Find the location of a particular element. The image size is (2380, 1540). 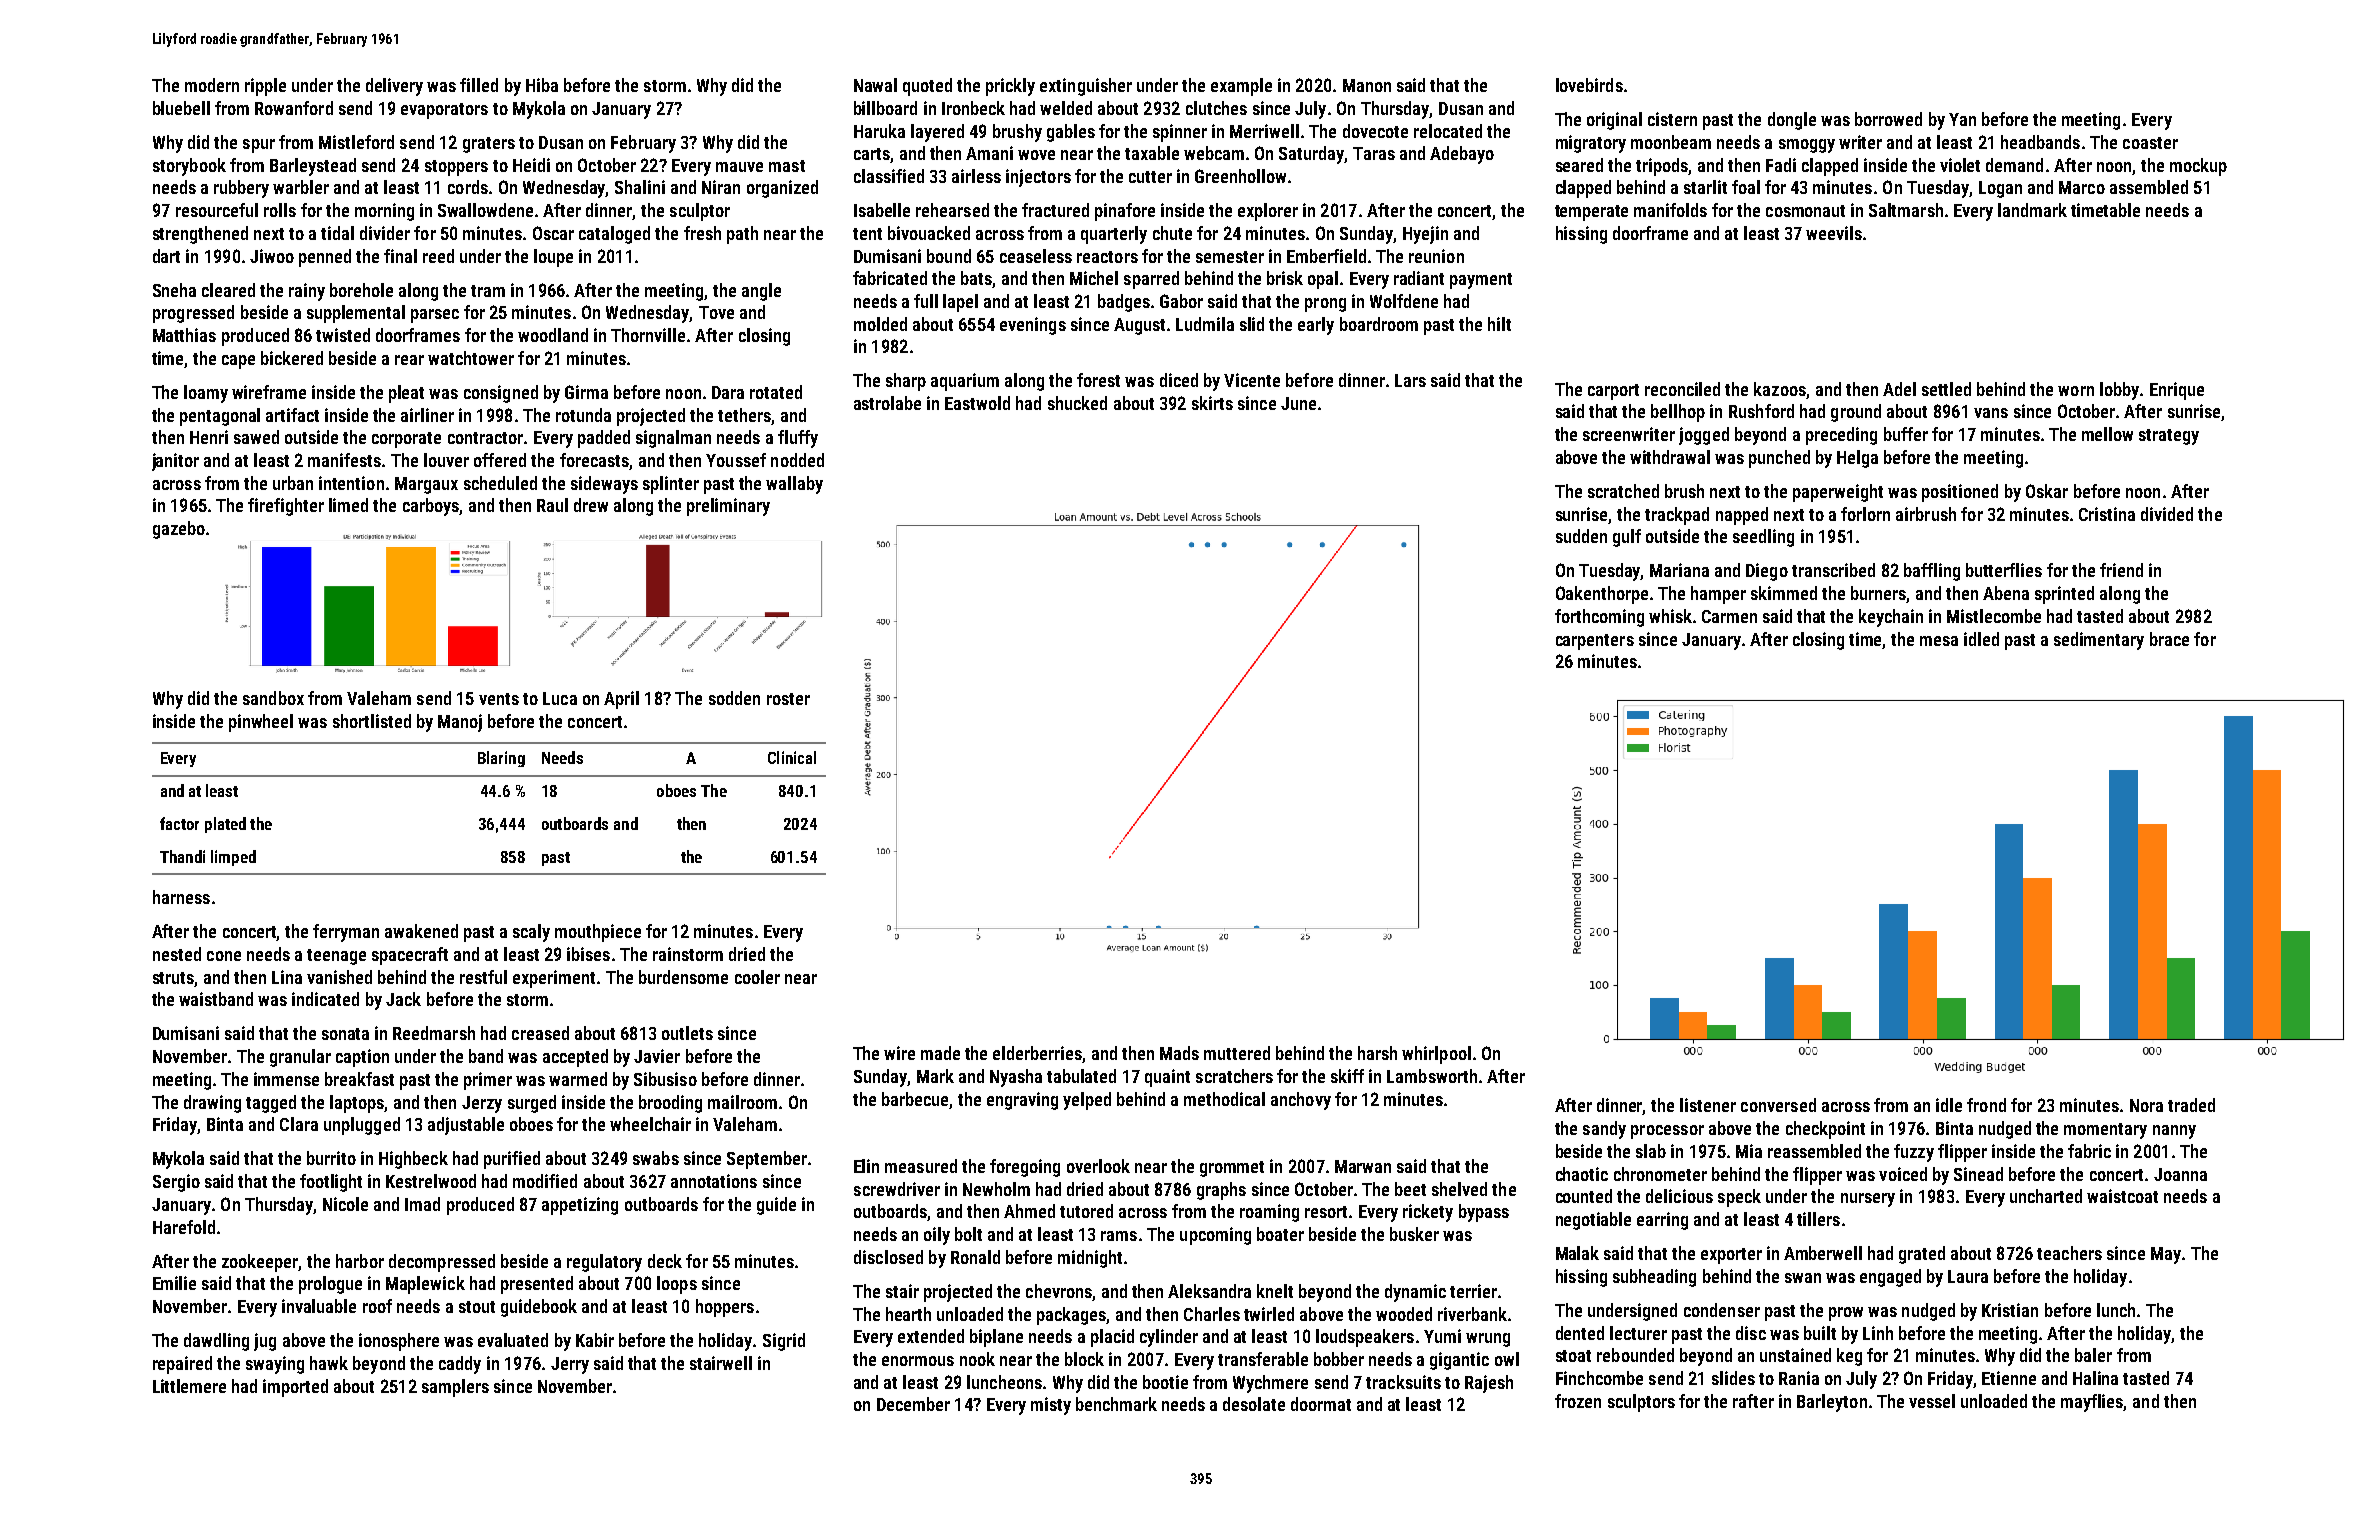

coaster is located at coordinates (2150, 143).
